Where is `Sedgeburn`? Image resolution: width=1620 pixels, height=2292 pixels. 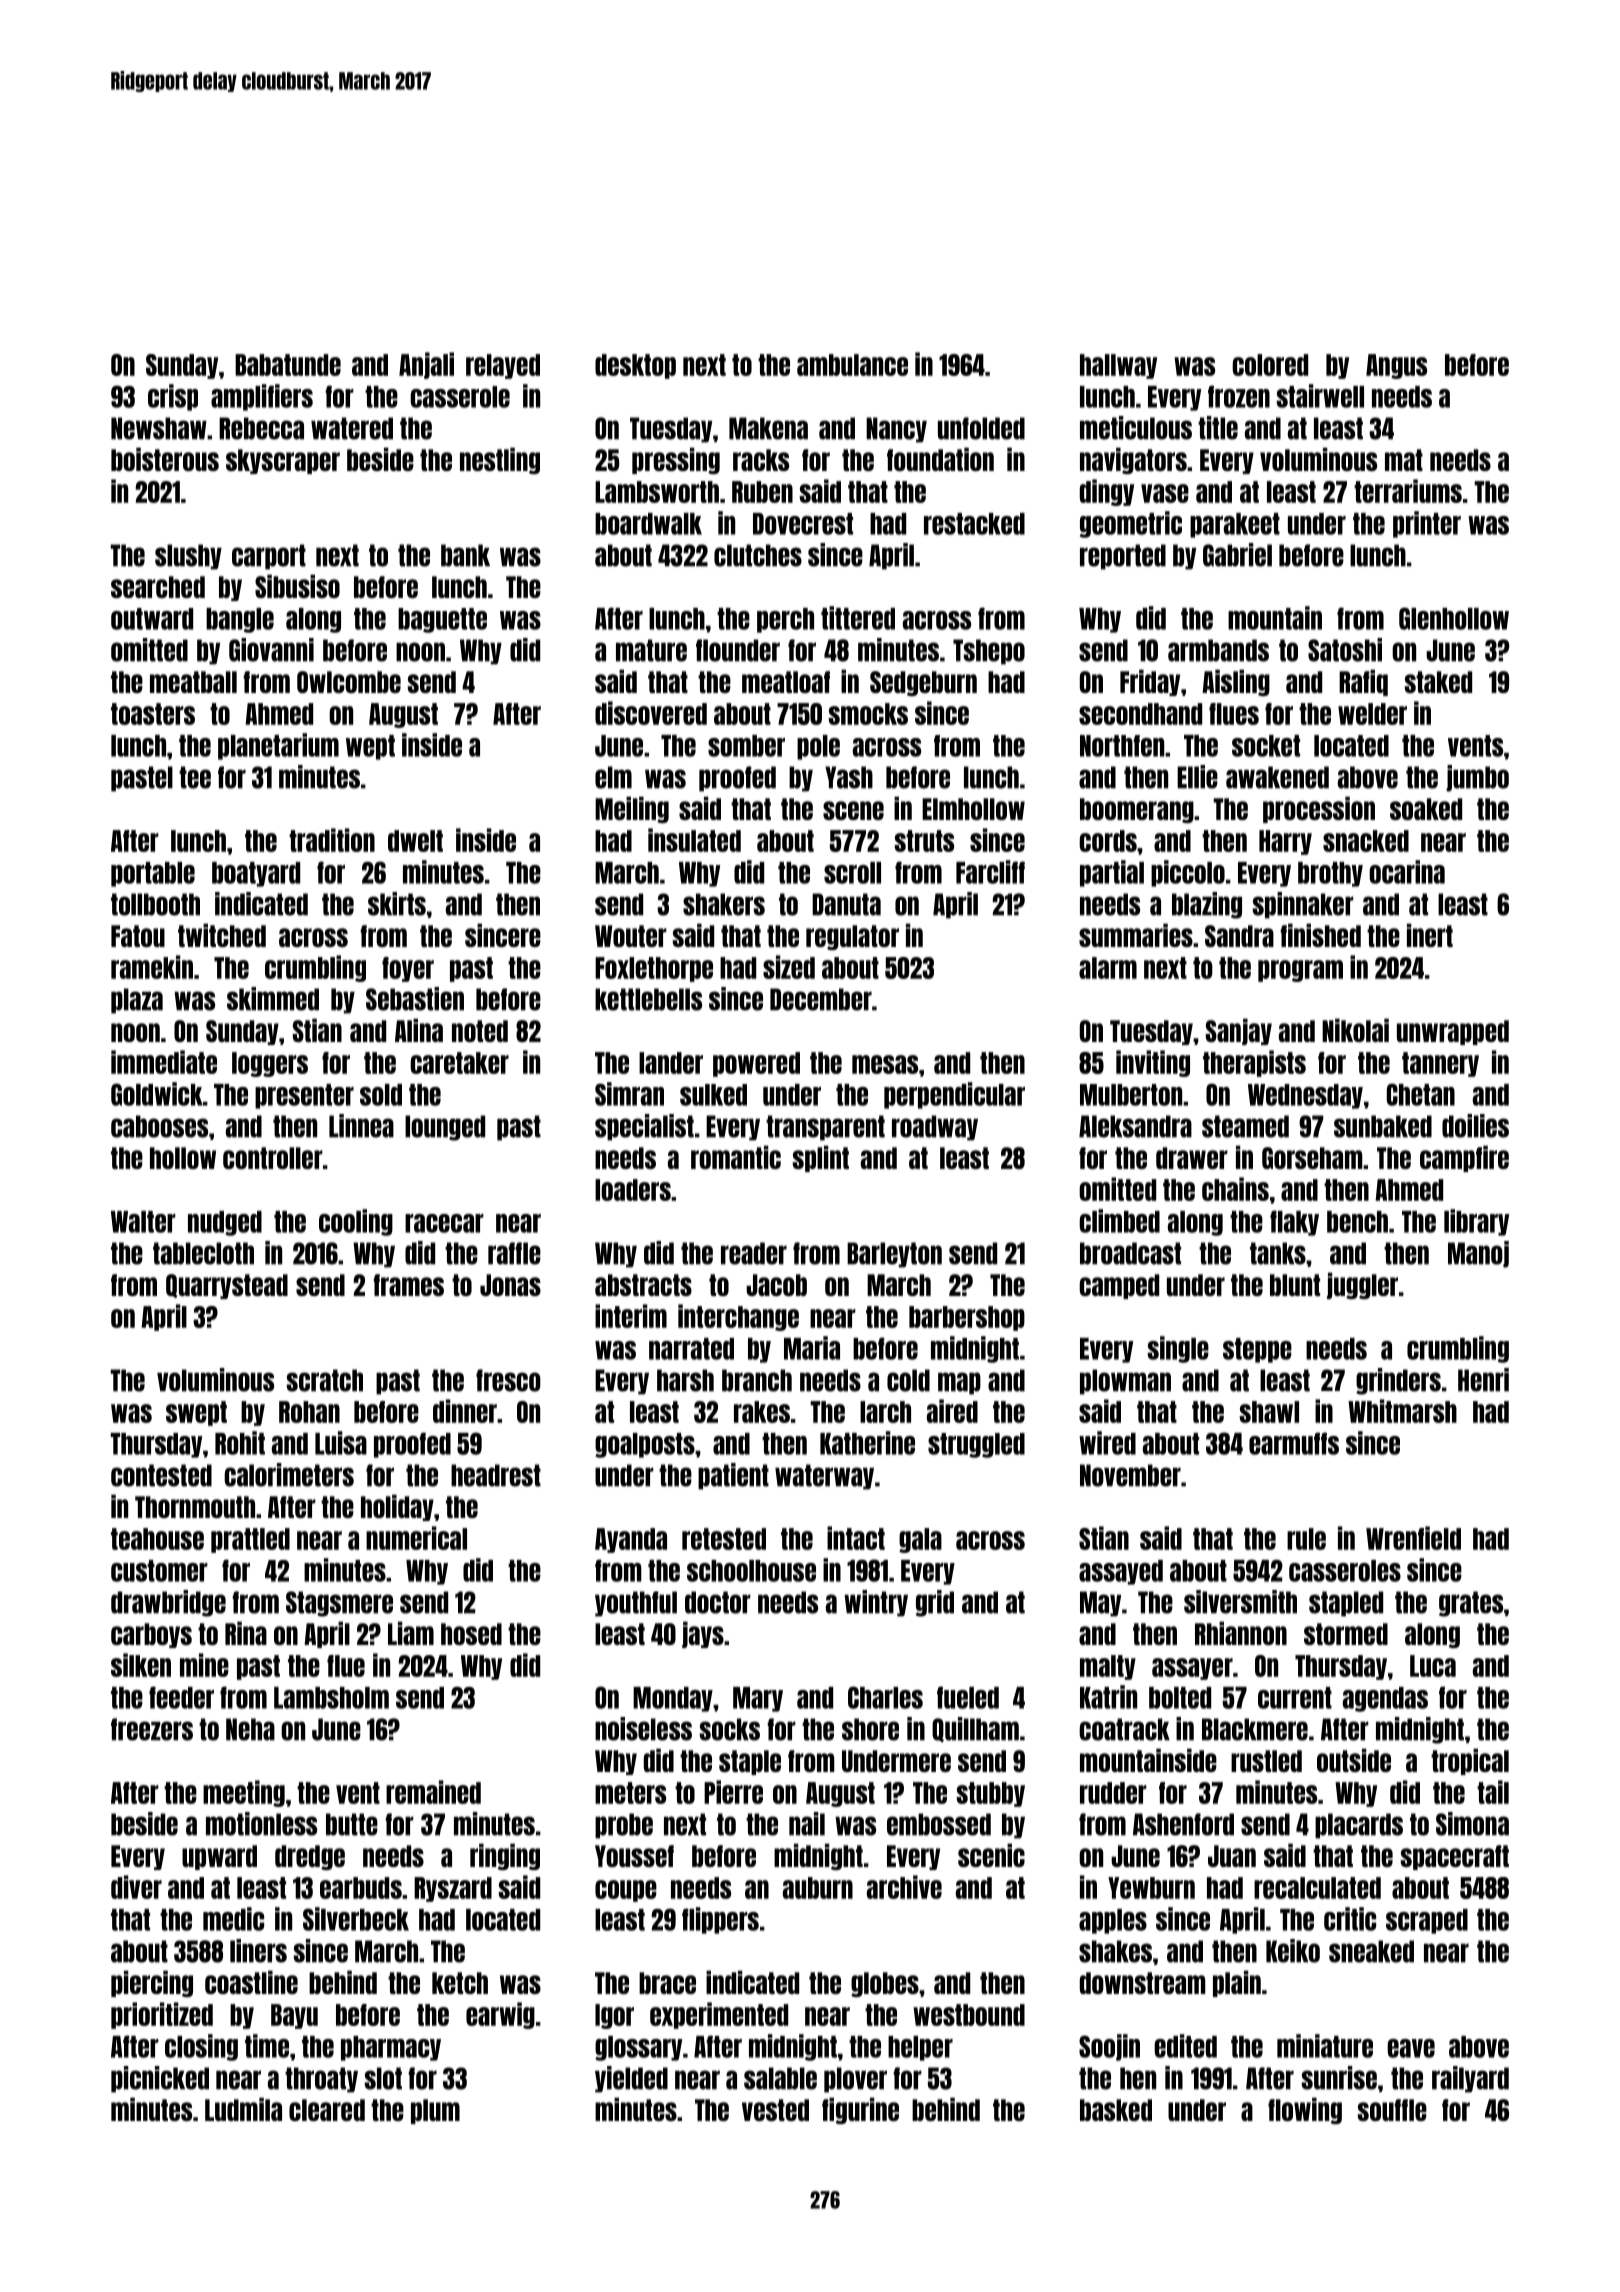
Sedgeburn is located at coordinates (923, 683).
